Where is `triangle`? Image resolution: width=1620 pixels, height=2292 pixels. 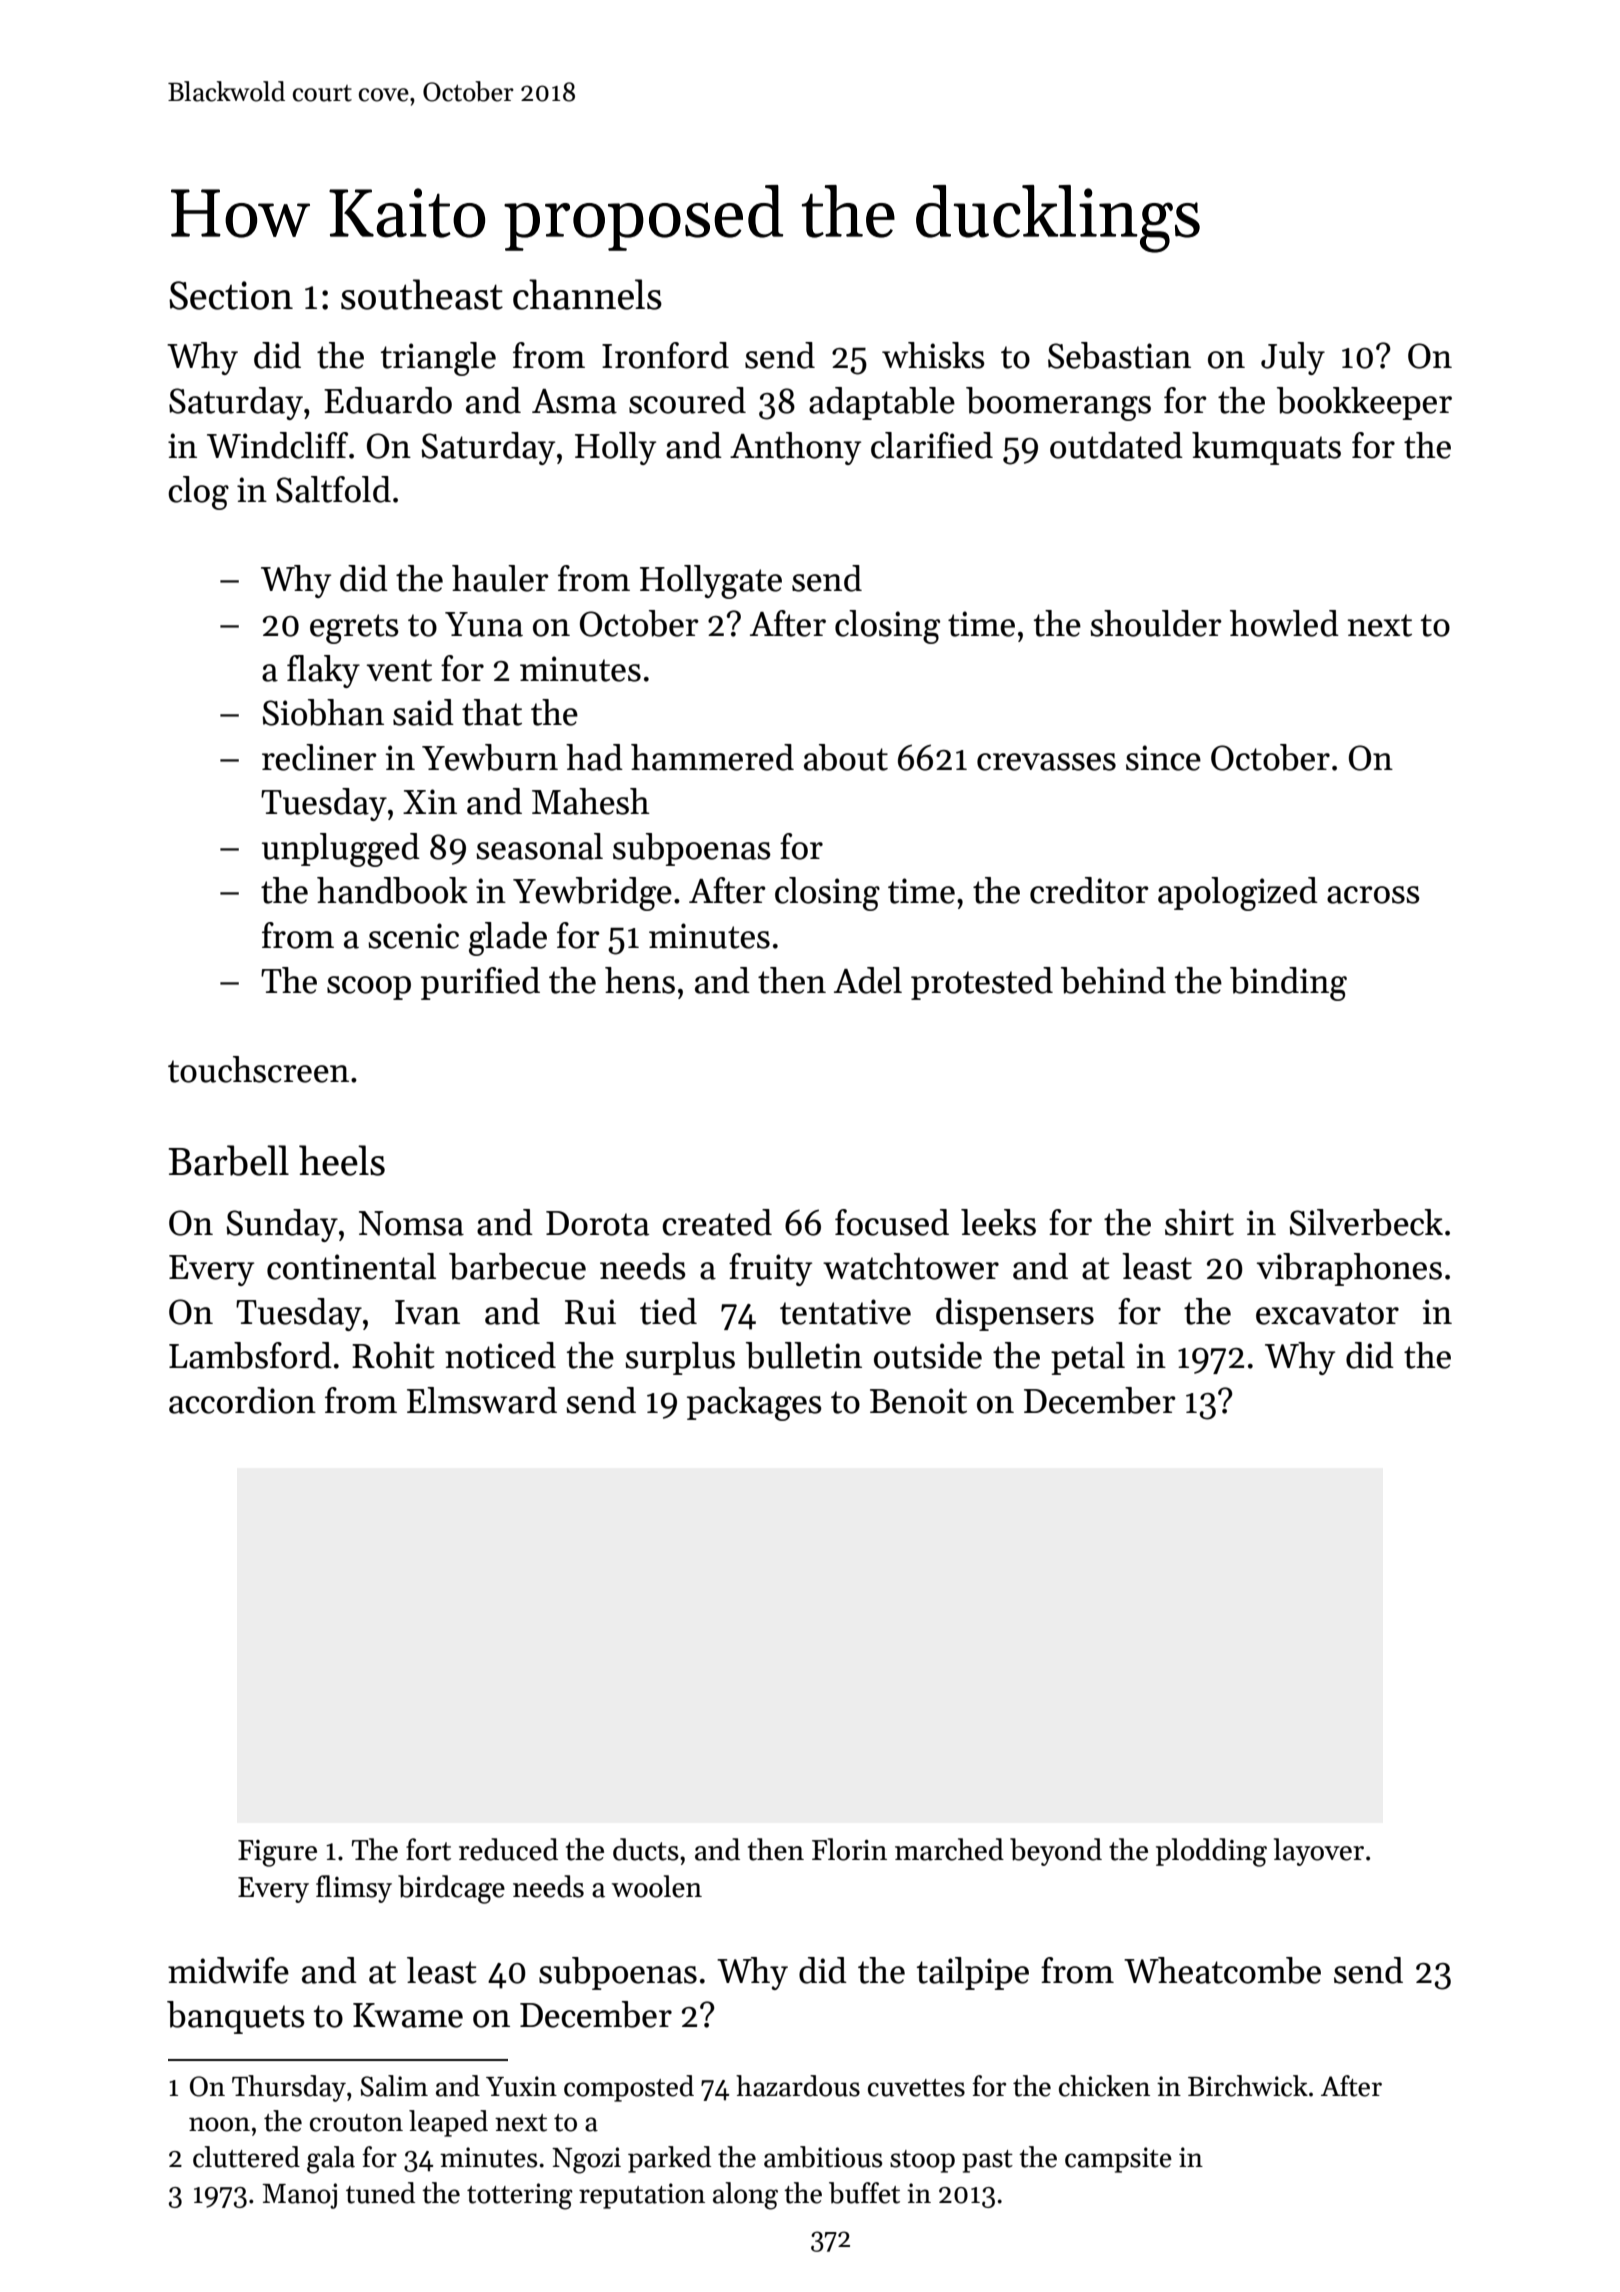 triangle is located at coordinates (438, 359).
